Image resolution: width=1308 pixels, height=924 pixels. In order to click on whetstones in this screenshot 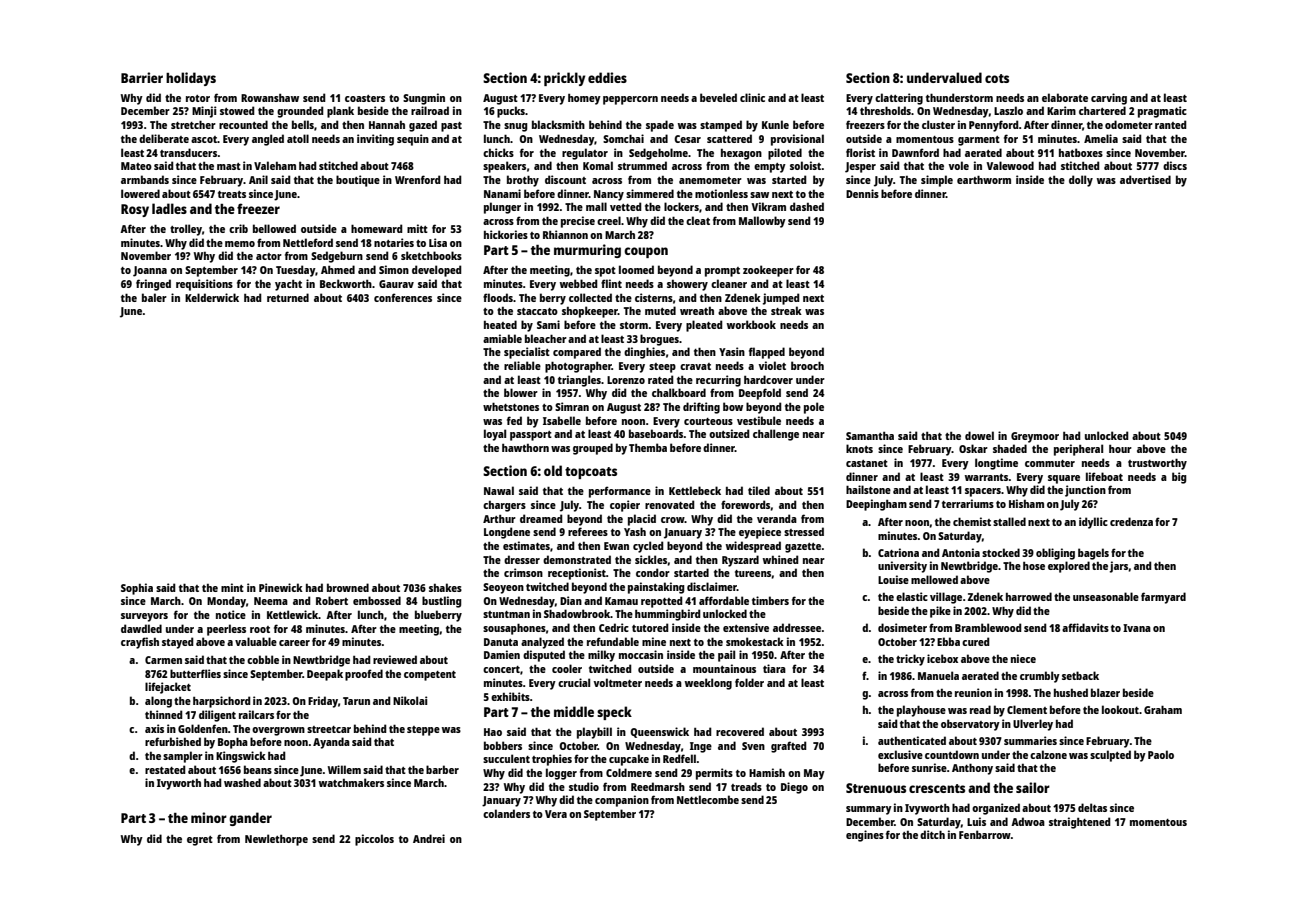, I will do `click(511, 406)`.
